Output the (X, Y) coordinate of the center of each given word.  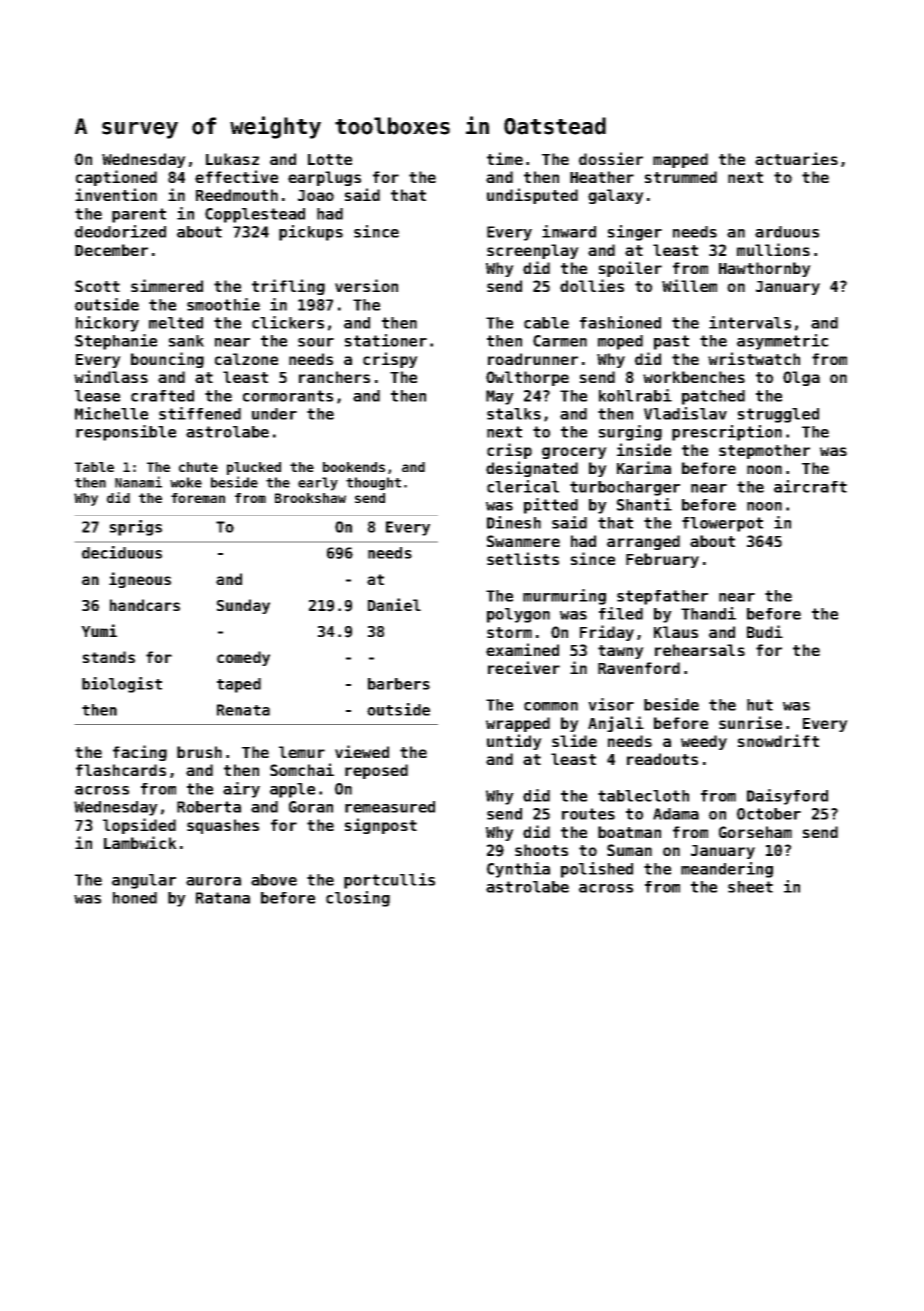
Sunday (243, 606)
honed (135, 898)
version (366, 285)
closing (358, 899)
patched (713, 397)
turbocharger (625, 488)
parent (139, 215)
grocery (574, 453)
